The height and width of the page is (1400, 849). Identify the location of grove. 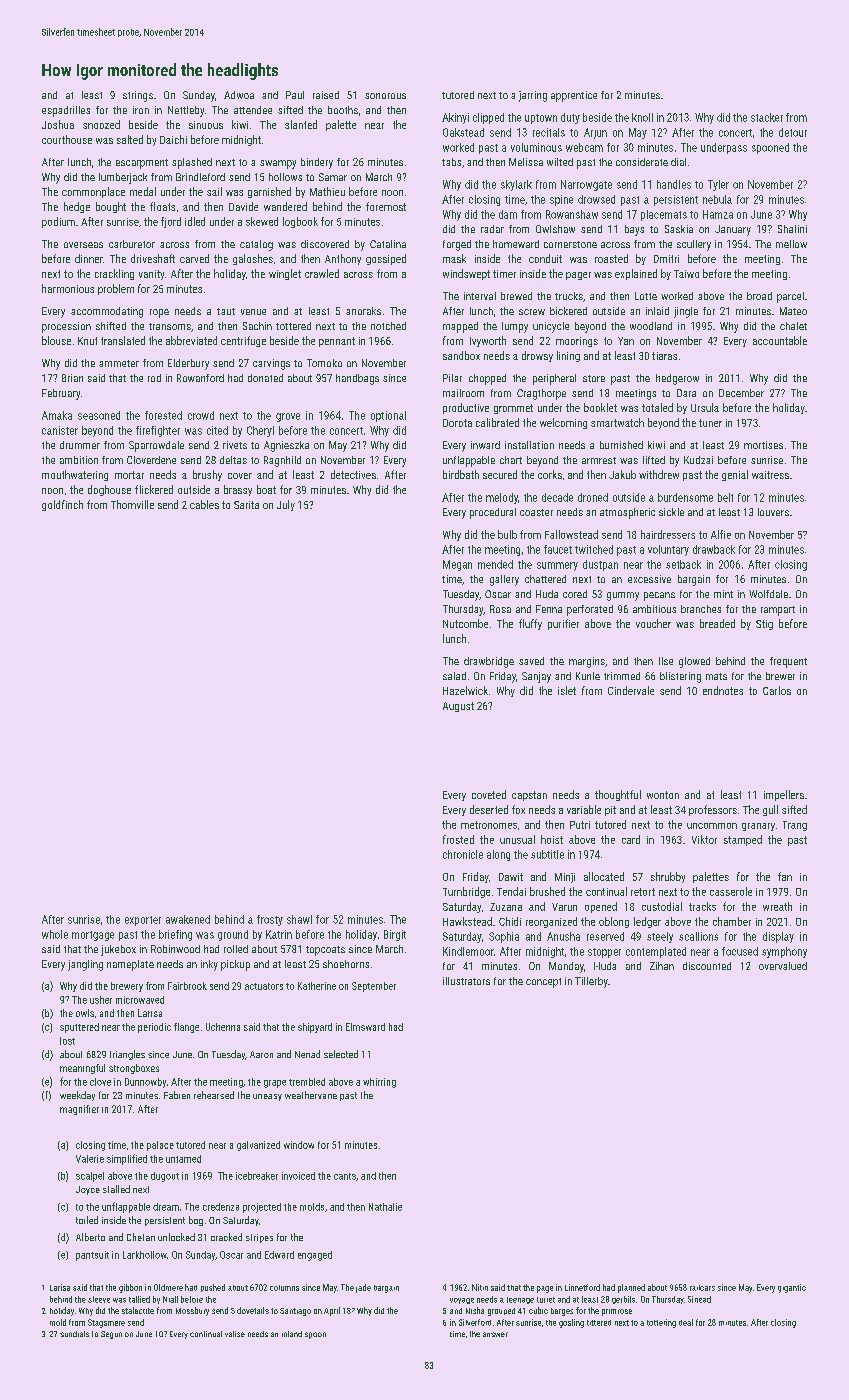
(288, 417).
